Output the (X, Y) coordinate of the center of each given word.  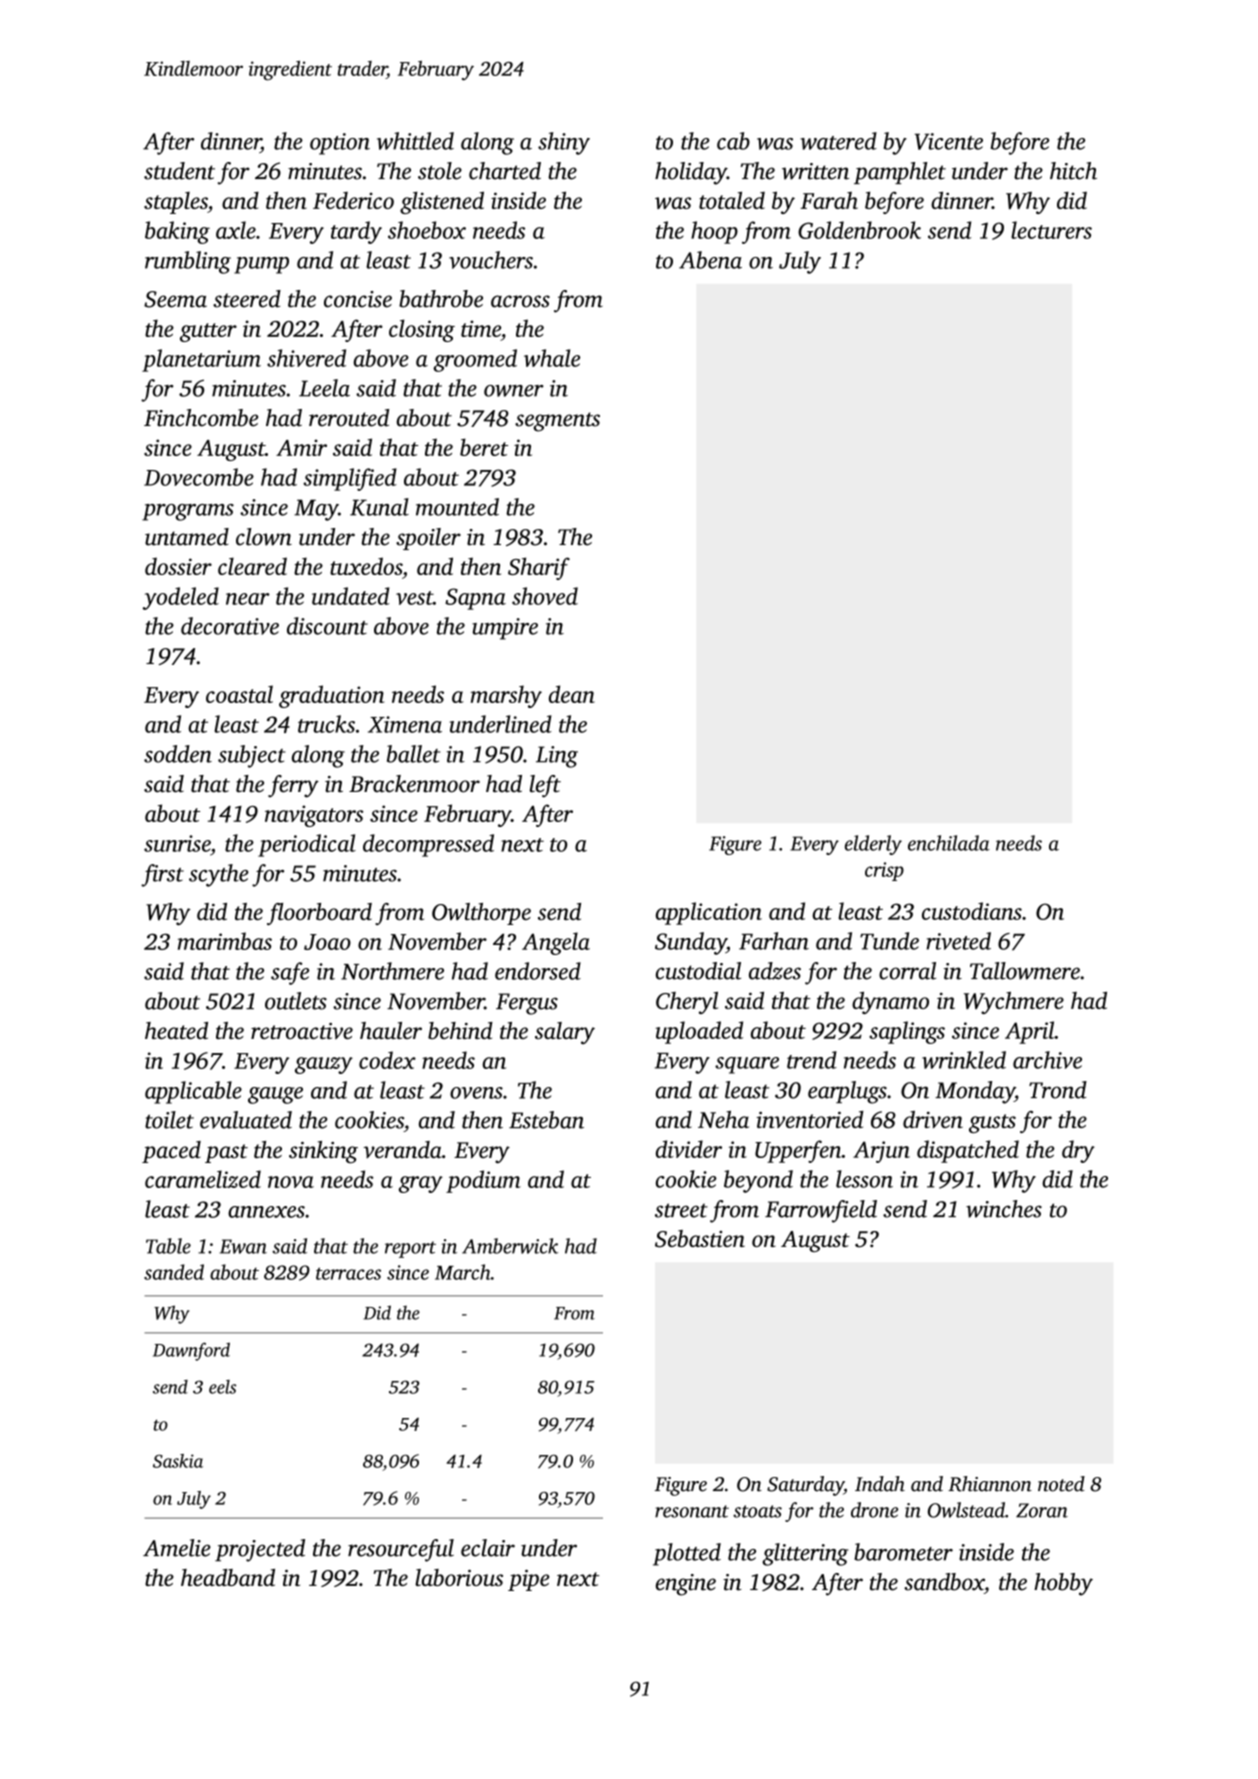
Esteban (546, 1120)
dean (572, 694)
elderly (873, 845)
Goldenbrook (859, 230)
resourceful (401, 1550)
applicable (193, 1092)
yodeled (181, 598)
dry (1078, 1151)
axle (236, 230)
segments (557, 422)
